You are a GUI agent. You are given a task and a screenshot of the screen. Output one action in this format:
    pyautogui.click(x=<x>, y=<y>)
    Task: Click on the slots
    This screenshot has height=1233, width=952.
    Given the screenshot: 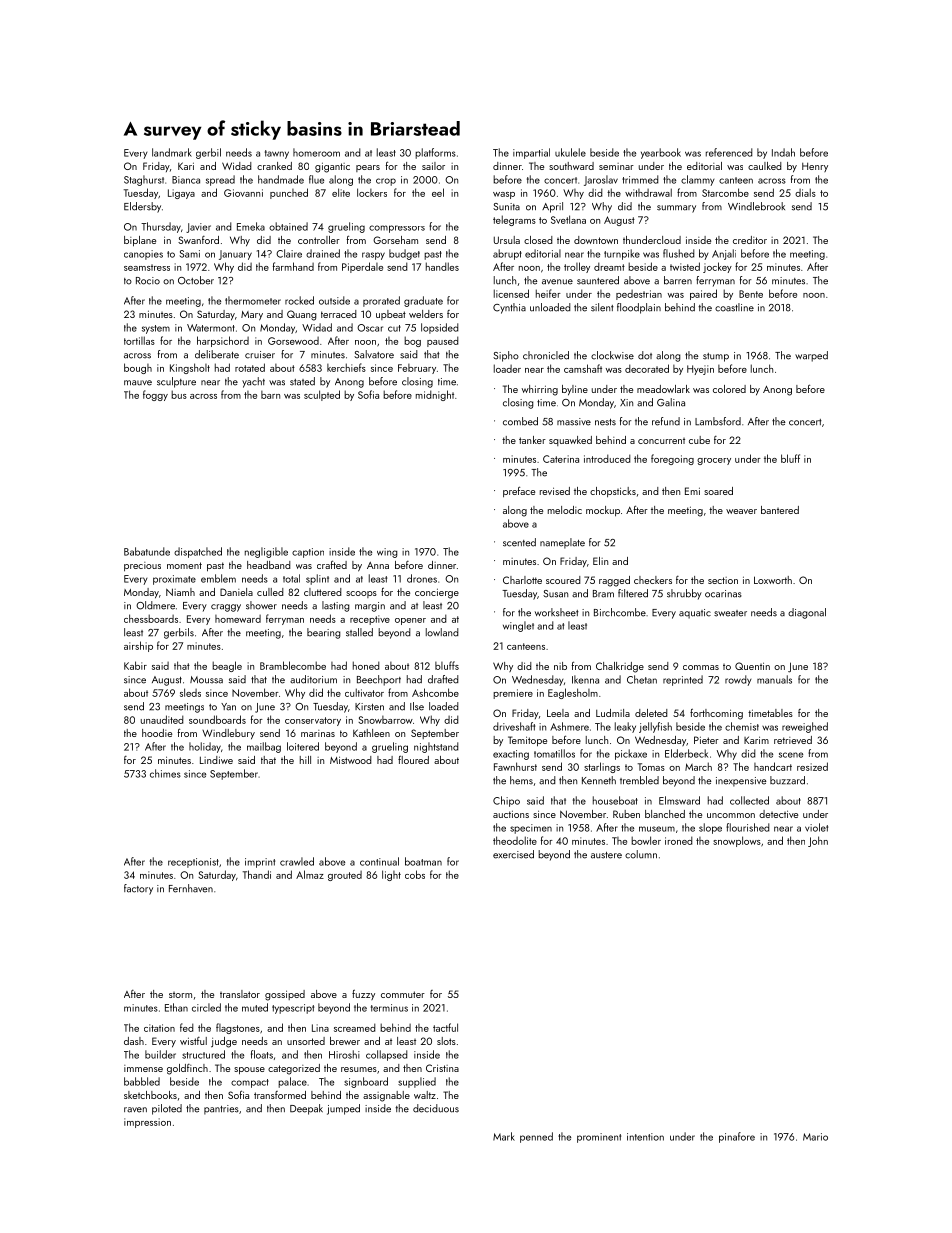 What is the action you would take?
    pyautogui.click(x=446, y=1041)
